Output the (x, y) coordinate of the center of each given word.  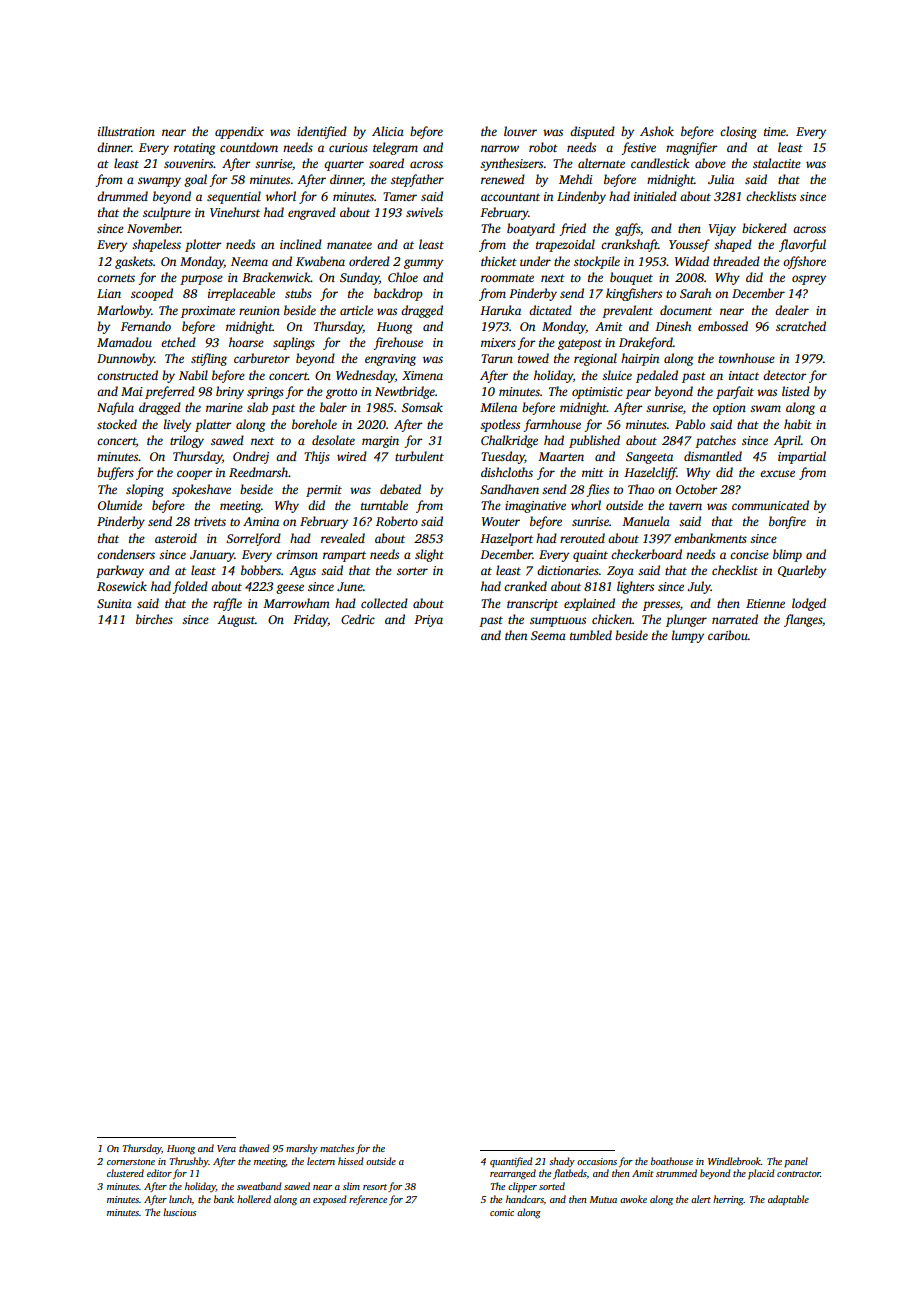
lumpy (688, 636)
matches (337, 1148)
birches (154, 619)
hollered (254, 1199)
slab (257, 407)
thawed (254, 1148)
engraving (390, 360)
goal (195, 180)
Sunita (114, 603)
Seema (548, 635)
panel (796, 1162)
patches (715, 441)
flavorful (802, 245)
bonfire (787, 522)
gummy (423, 264)
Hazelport (506, 539)
